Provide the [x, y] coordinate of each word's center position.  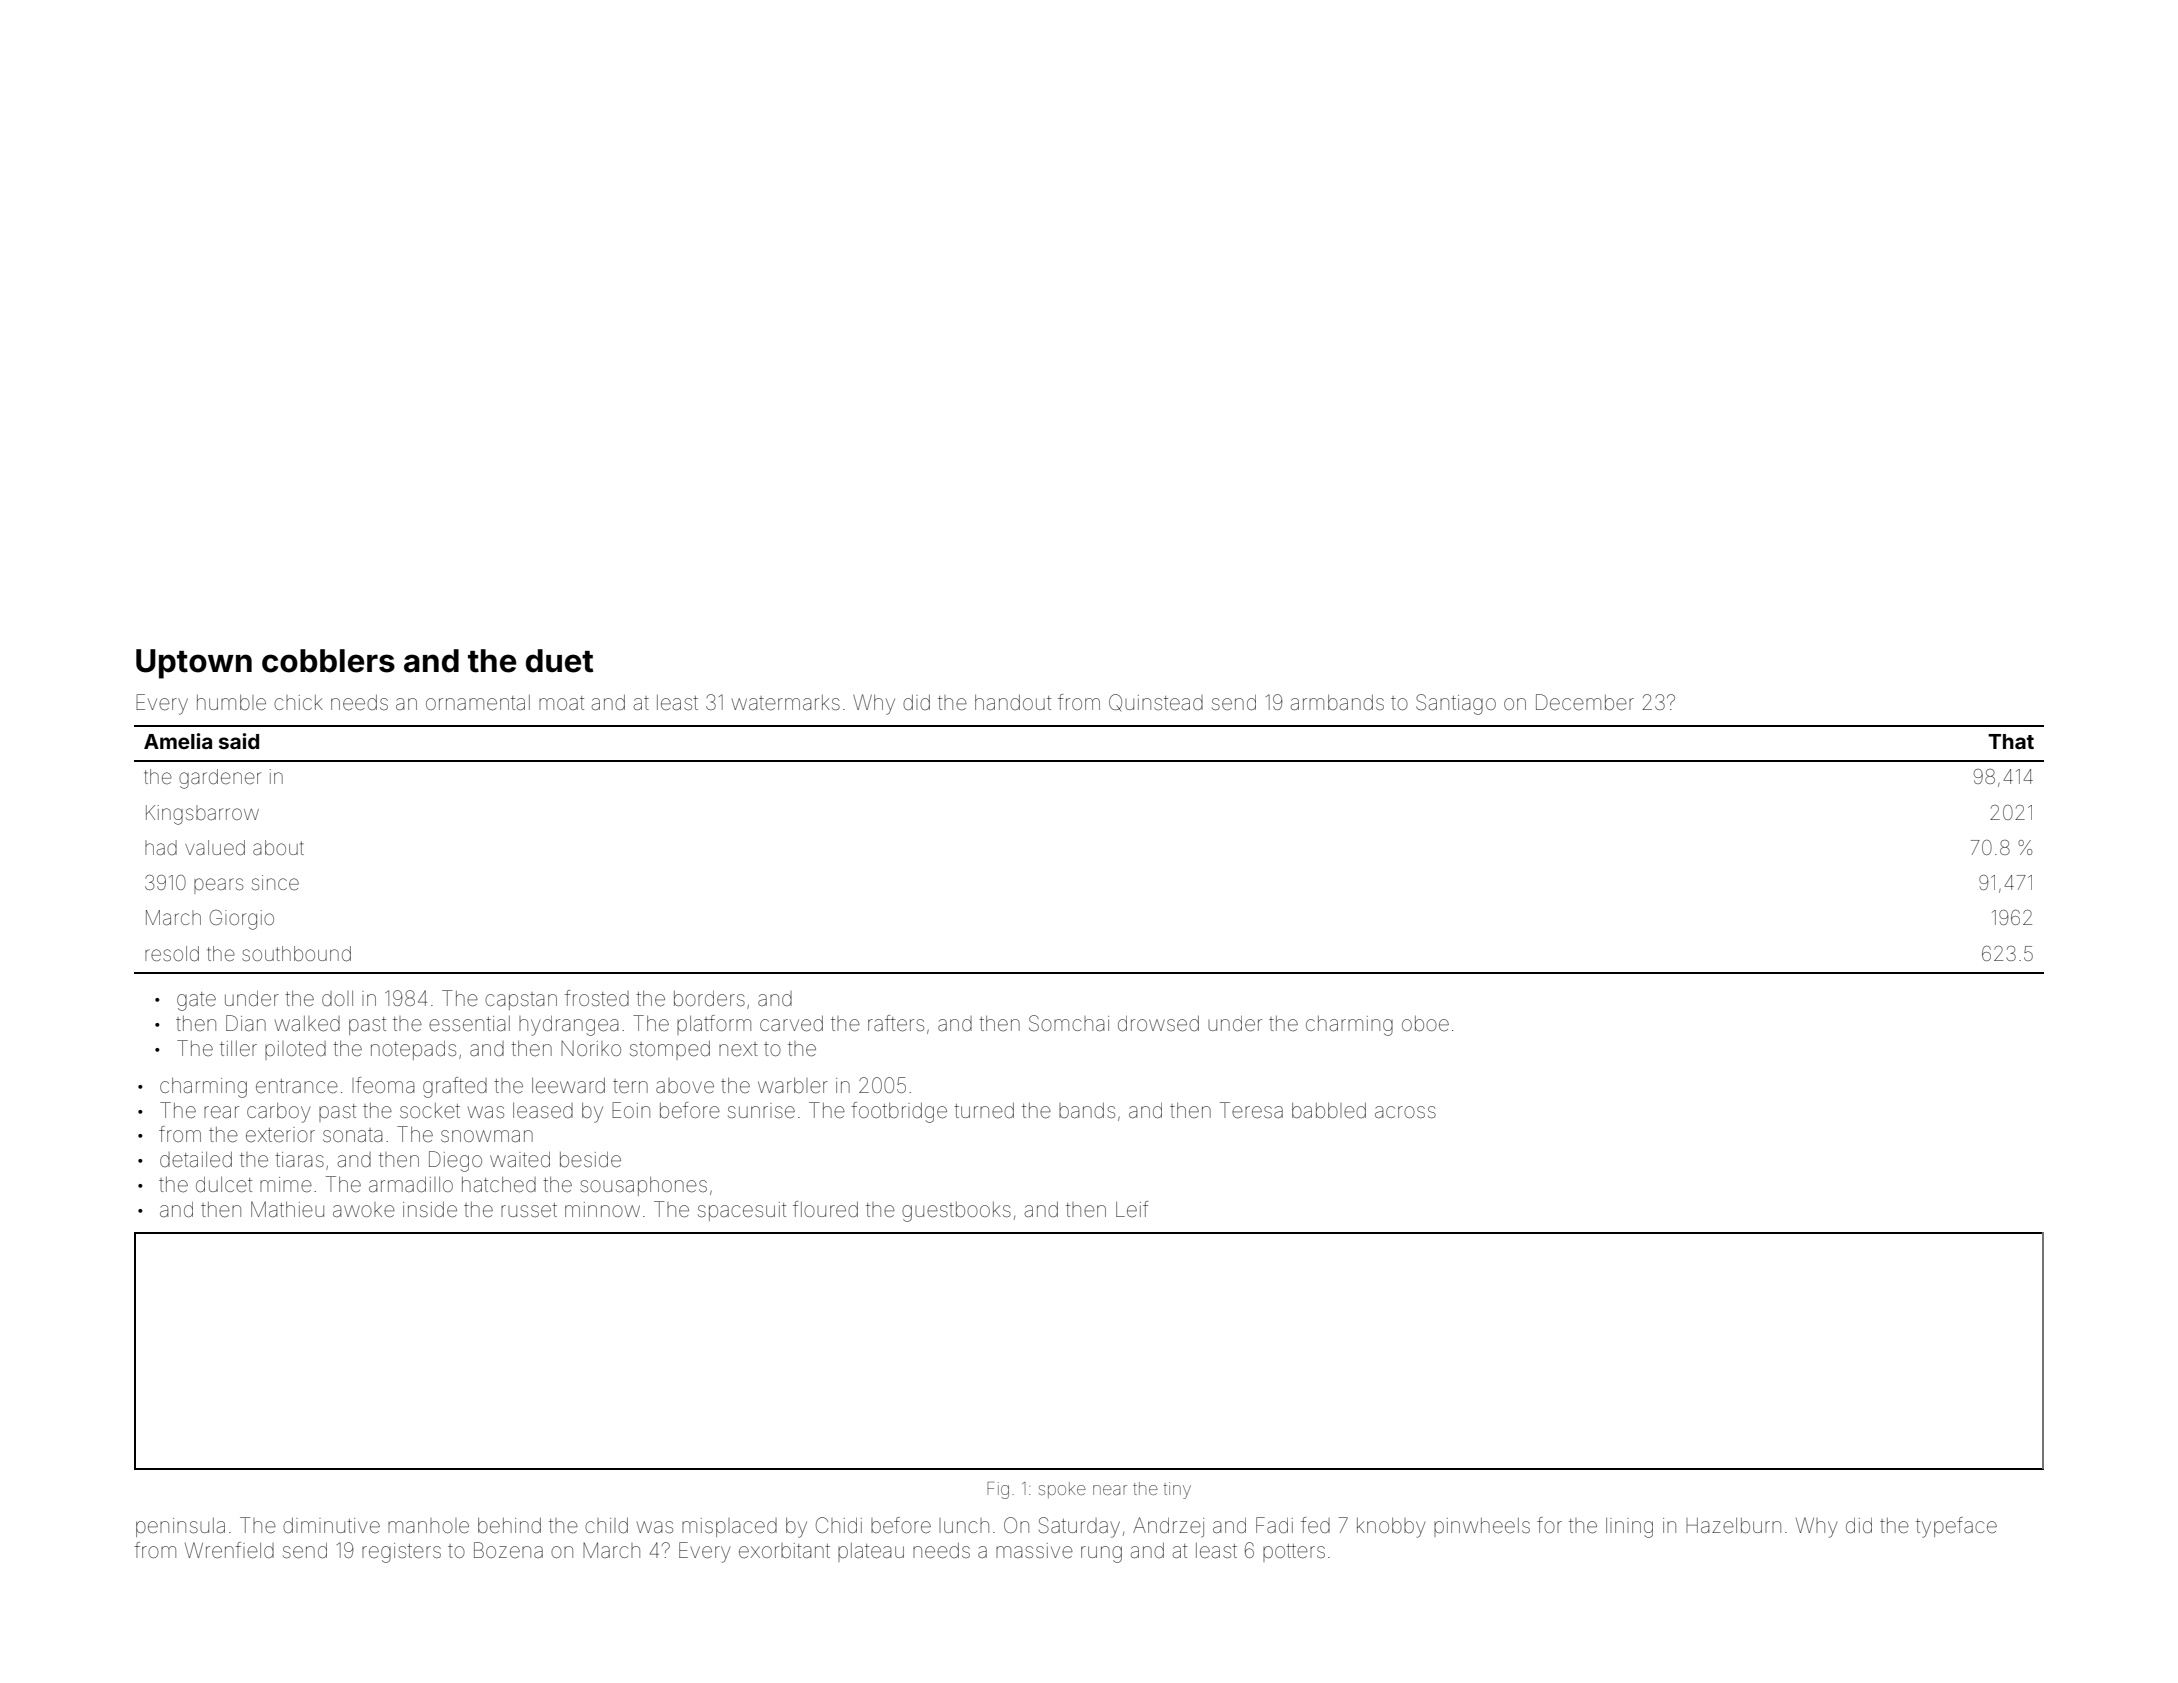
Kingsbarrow [202, 815]
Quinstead [1156, 702]
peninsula [180, 1527]
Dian [246, 1023]
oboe [1425, 1023]
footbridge [899, 1112]
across [1405, 1112]
